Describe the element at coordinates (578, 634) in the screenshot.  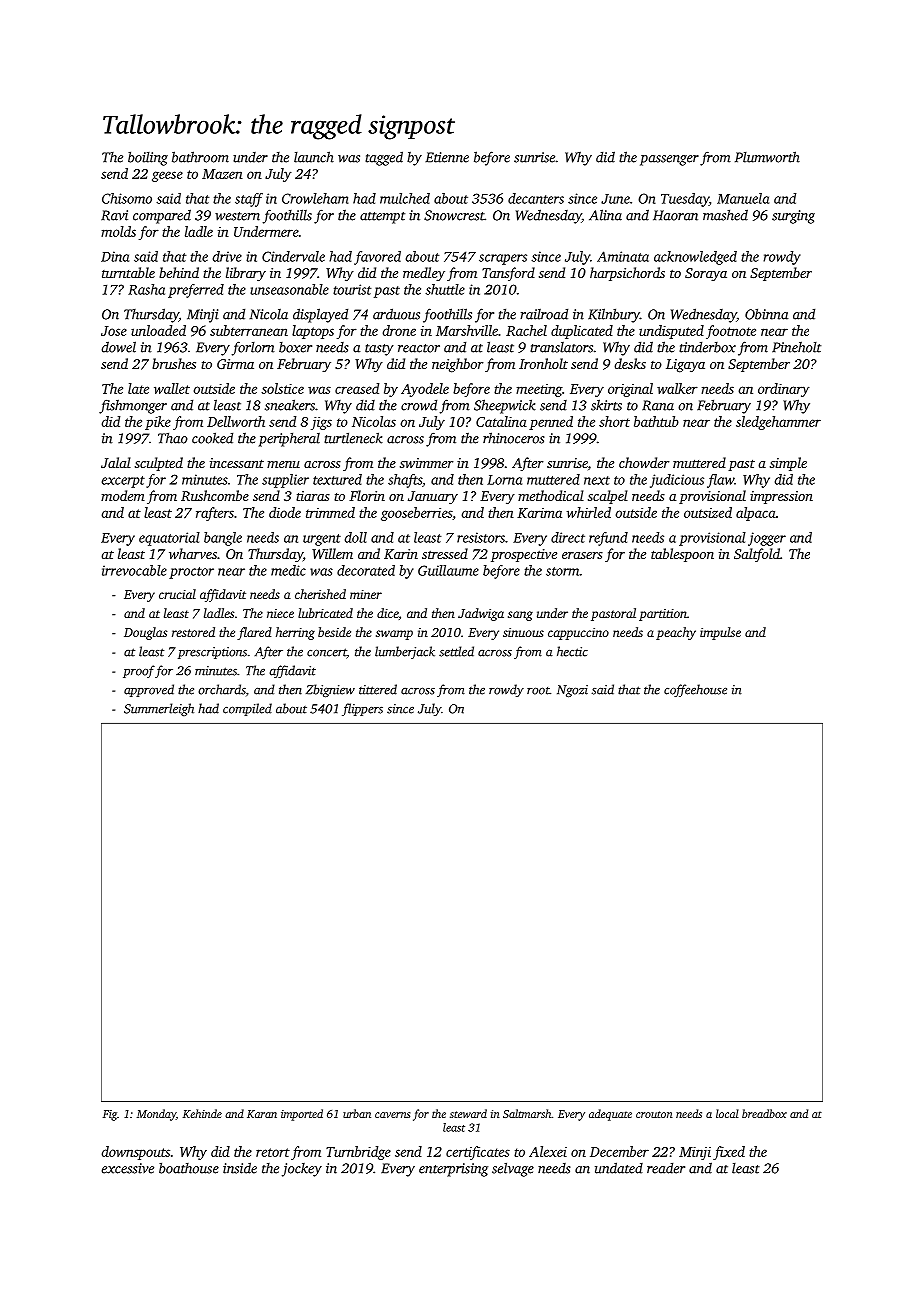
I see `cappuccino` at that location.
